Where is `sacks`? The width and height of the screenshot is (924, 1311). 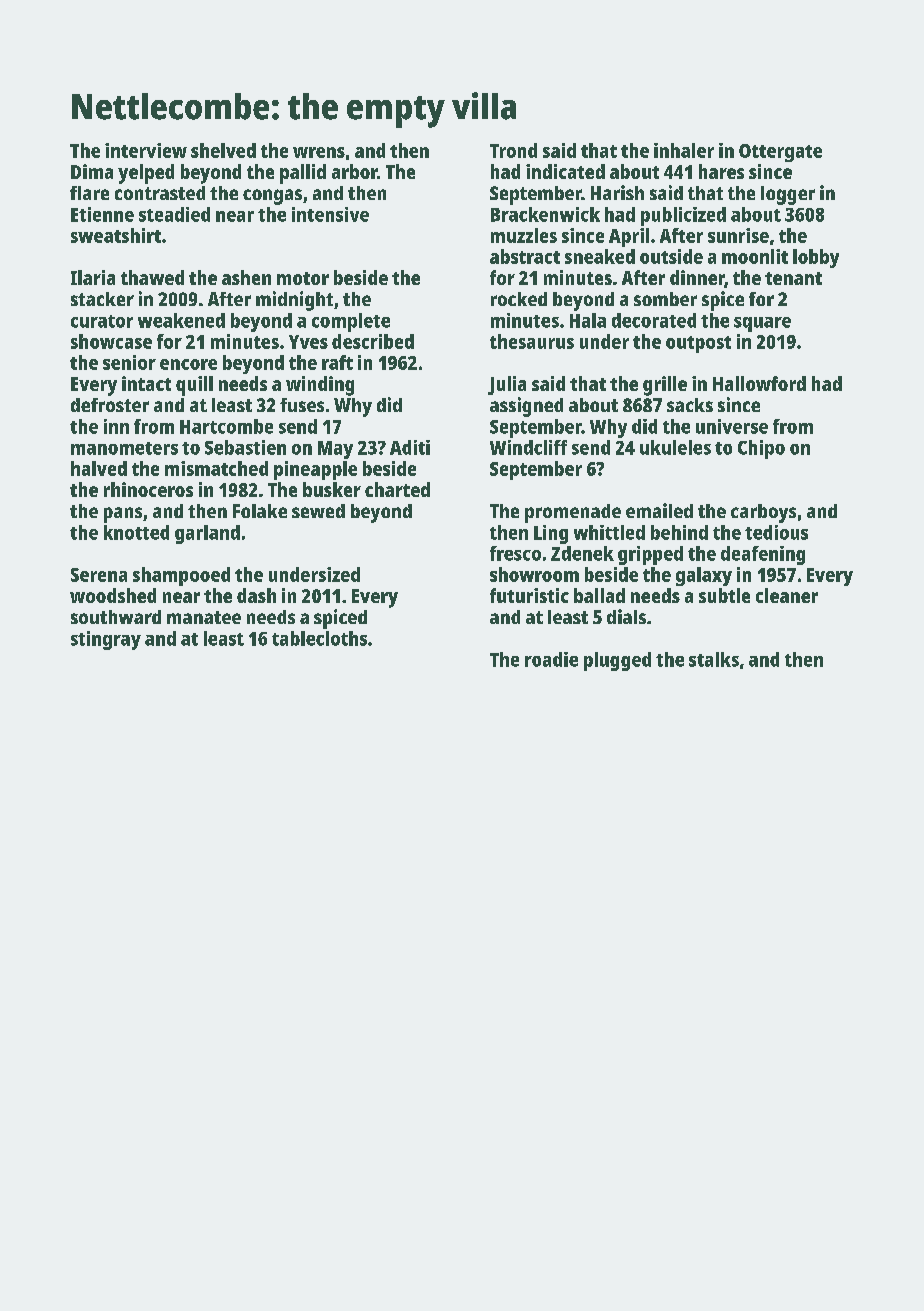
sacks is located at coordinates (690, 405).
